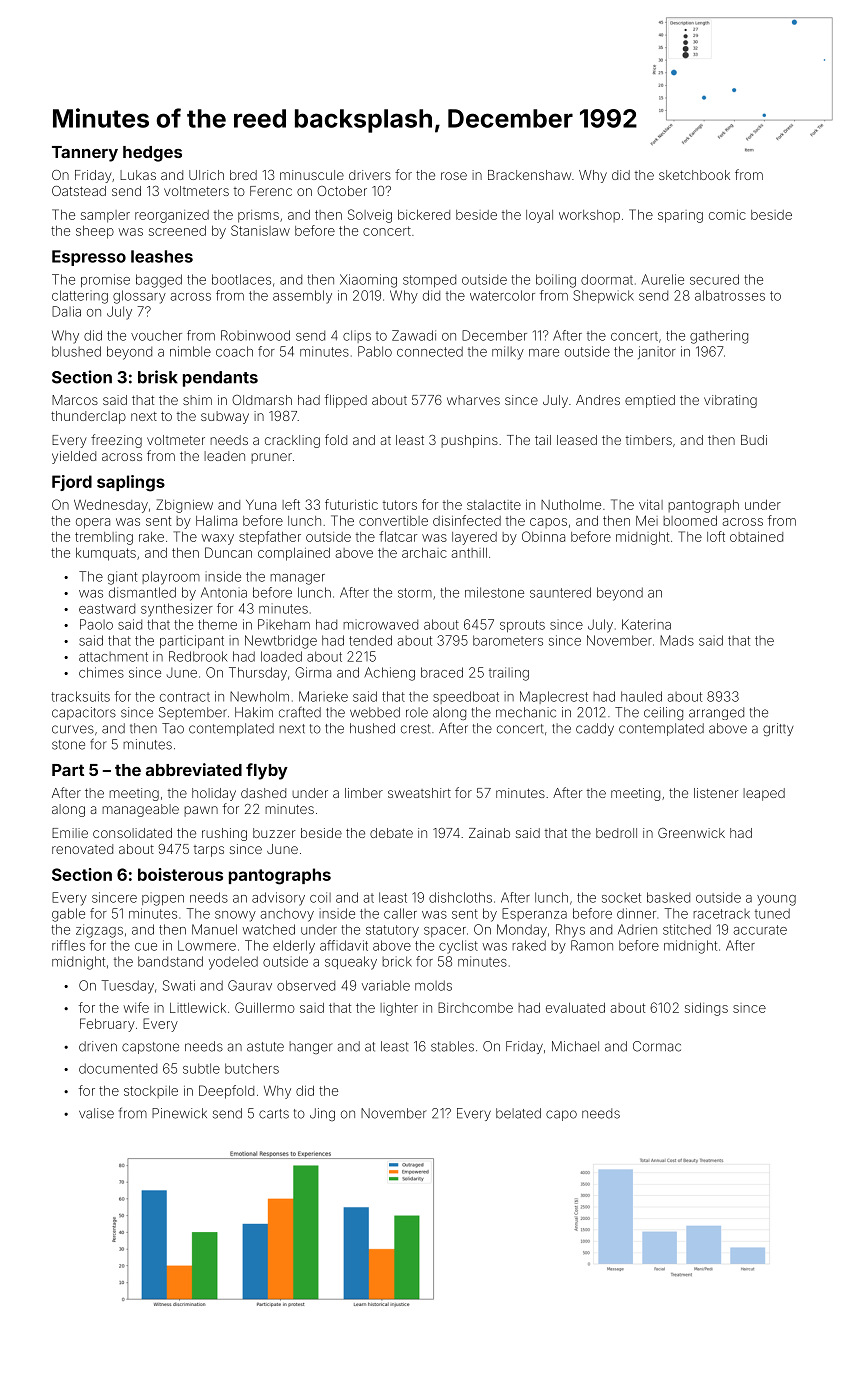  Describe the element at coordinates (419, 793) in the screenshot. I see `sweatshirt` at that location.
